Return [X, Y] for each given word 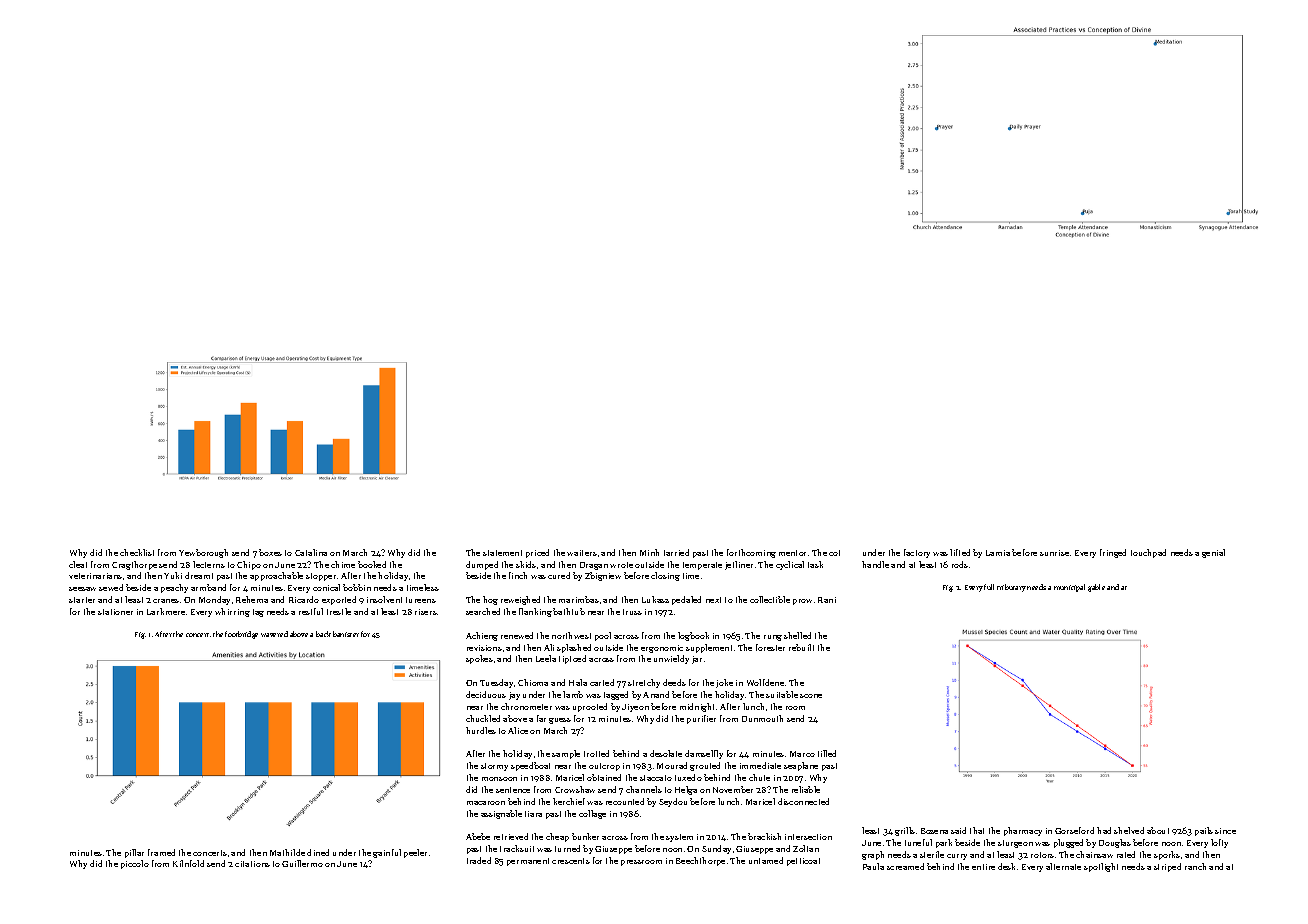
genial [1213, 553]
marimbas [579, 599]
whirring [232, 612]
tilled [827, 753]
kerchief [569, 801]
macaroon [486, 803]
